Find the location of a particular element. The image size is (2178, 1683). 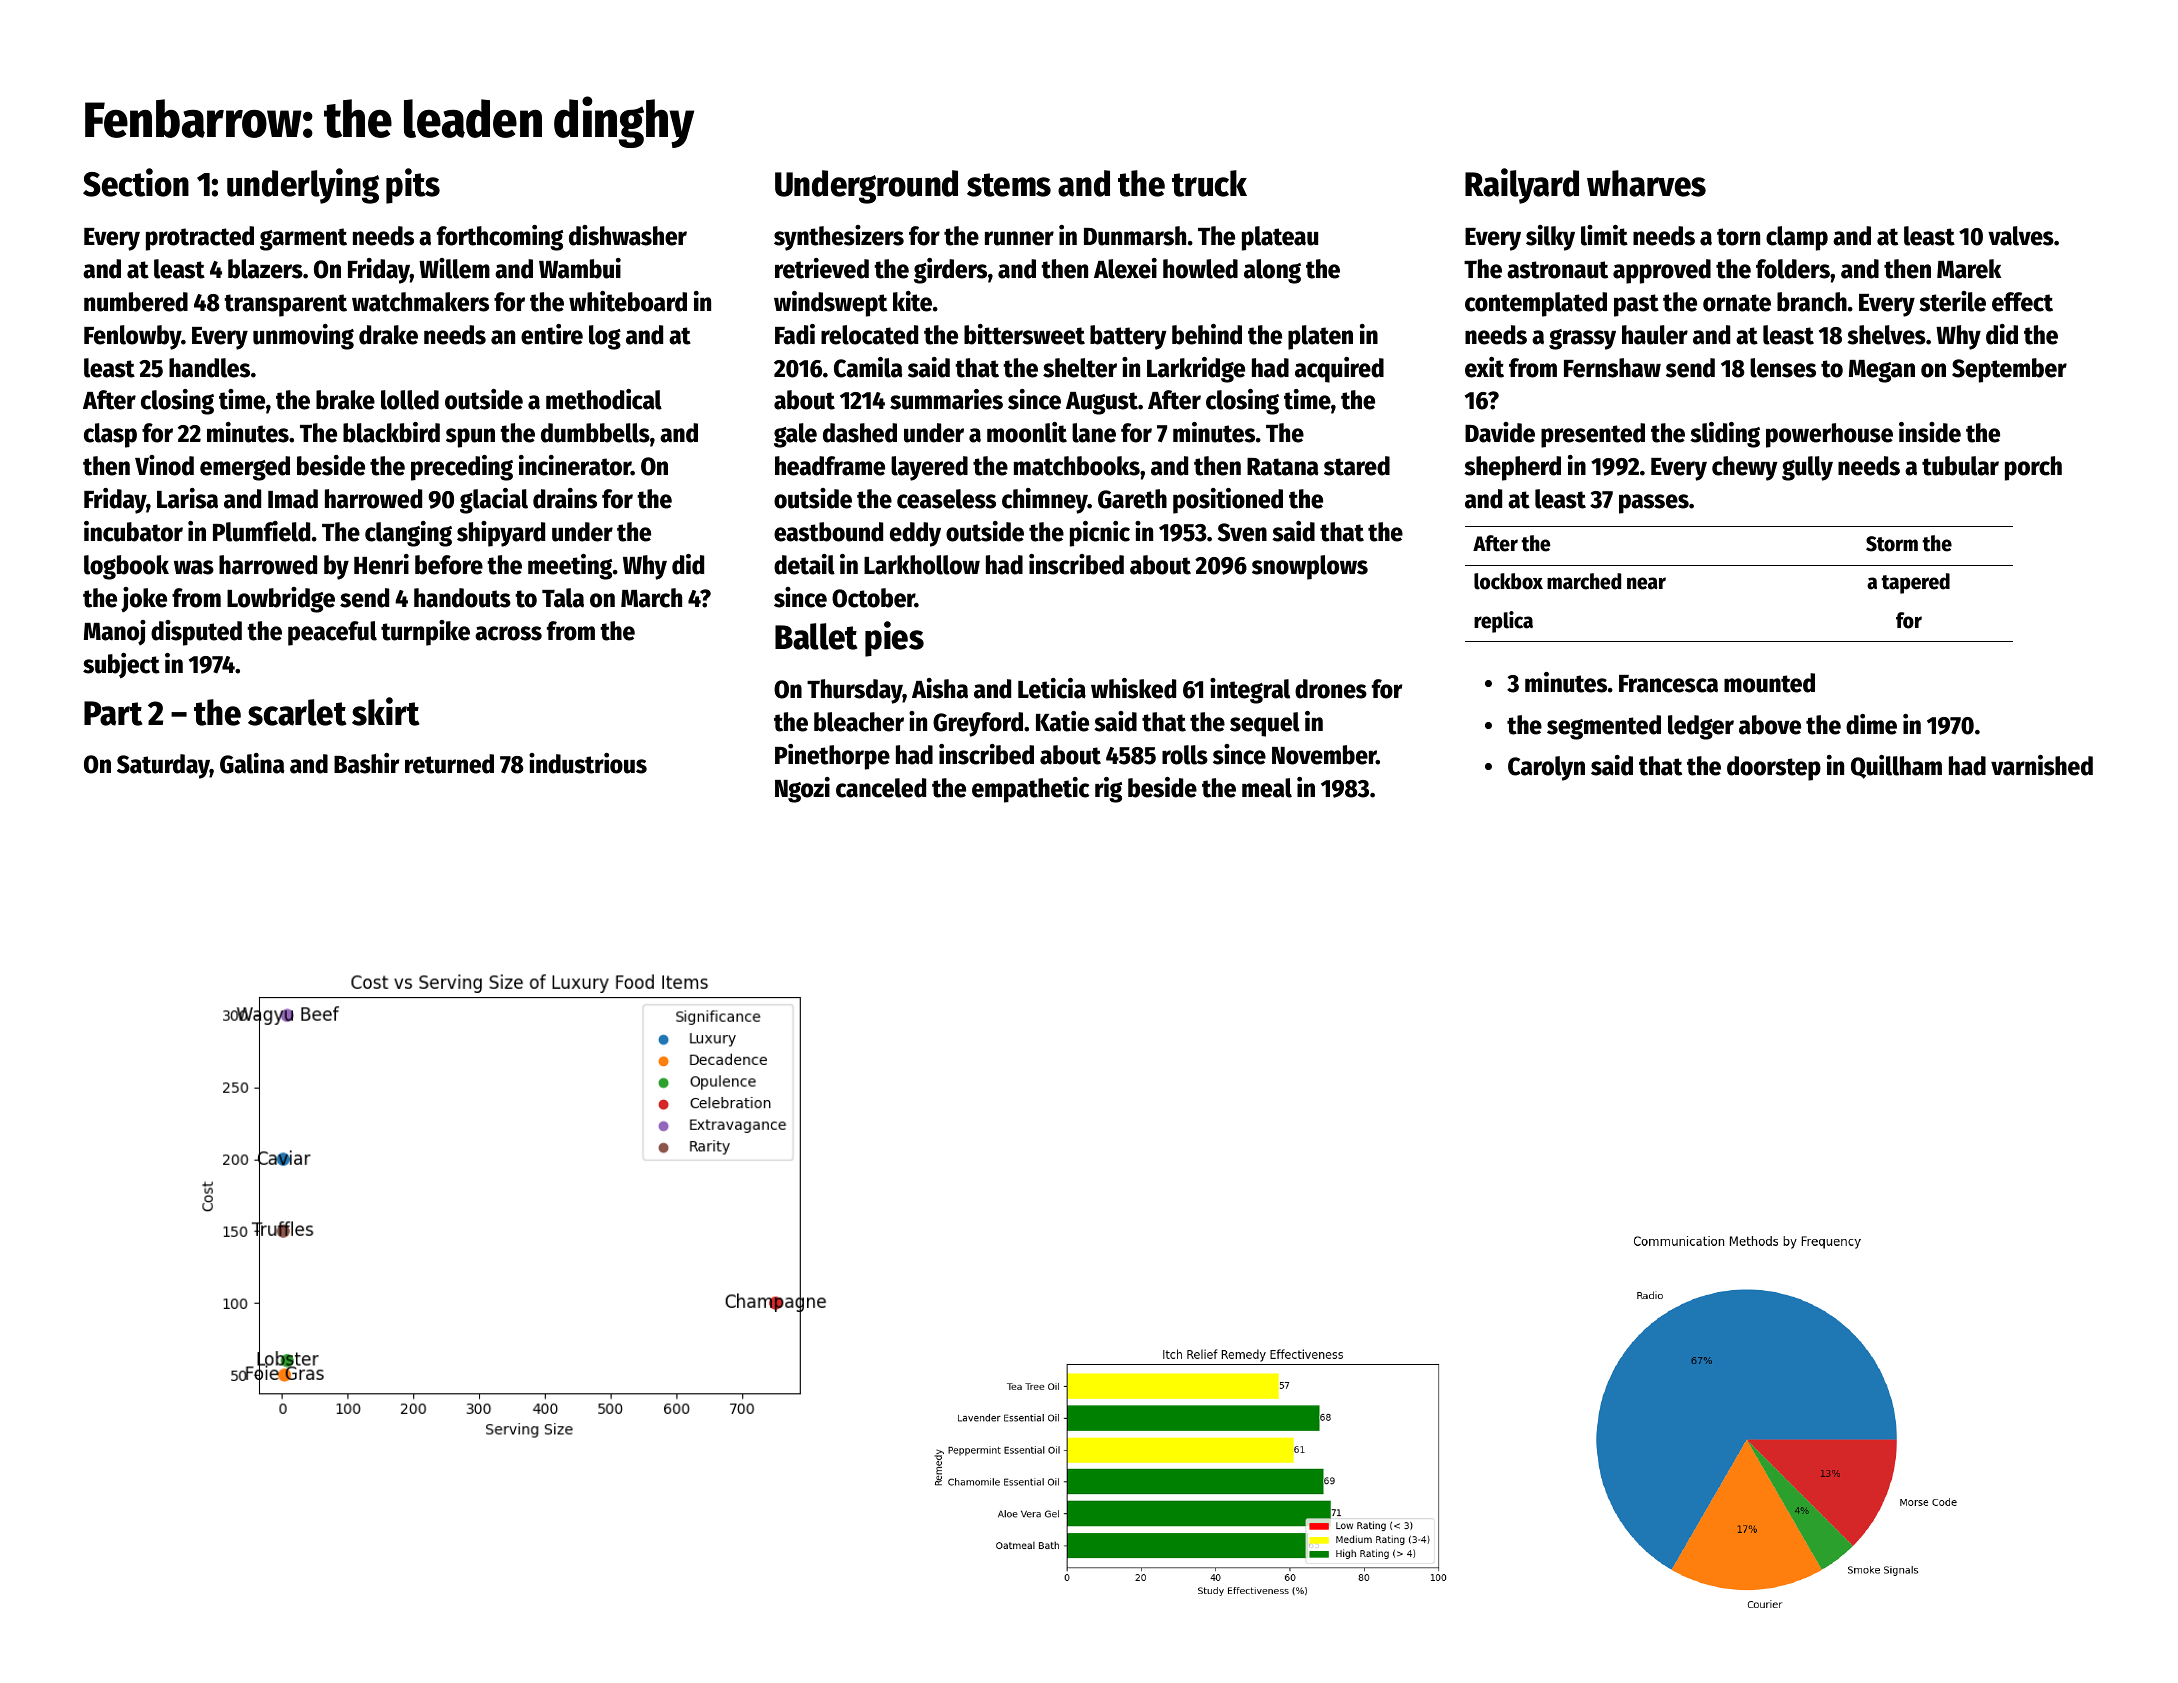

across is located at coordinates (508, 633).
